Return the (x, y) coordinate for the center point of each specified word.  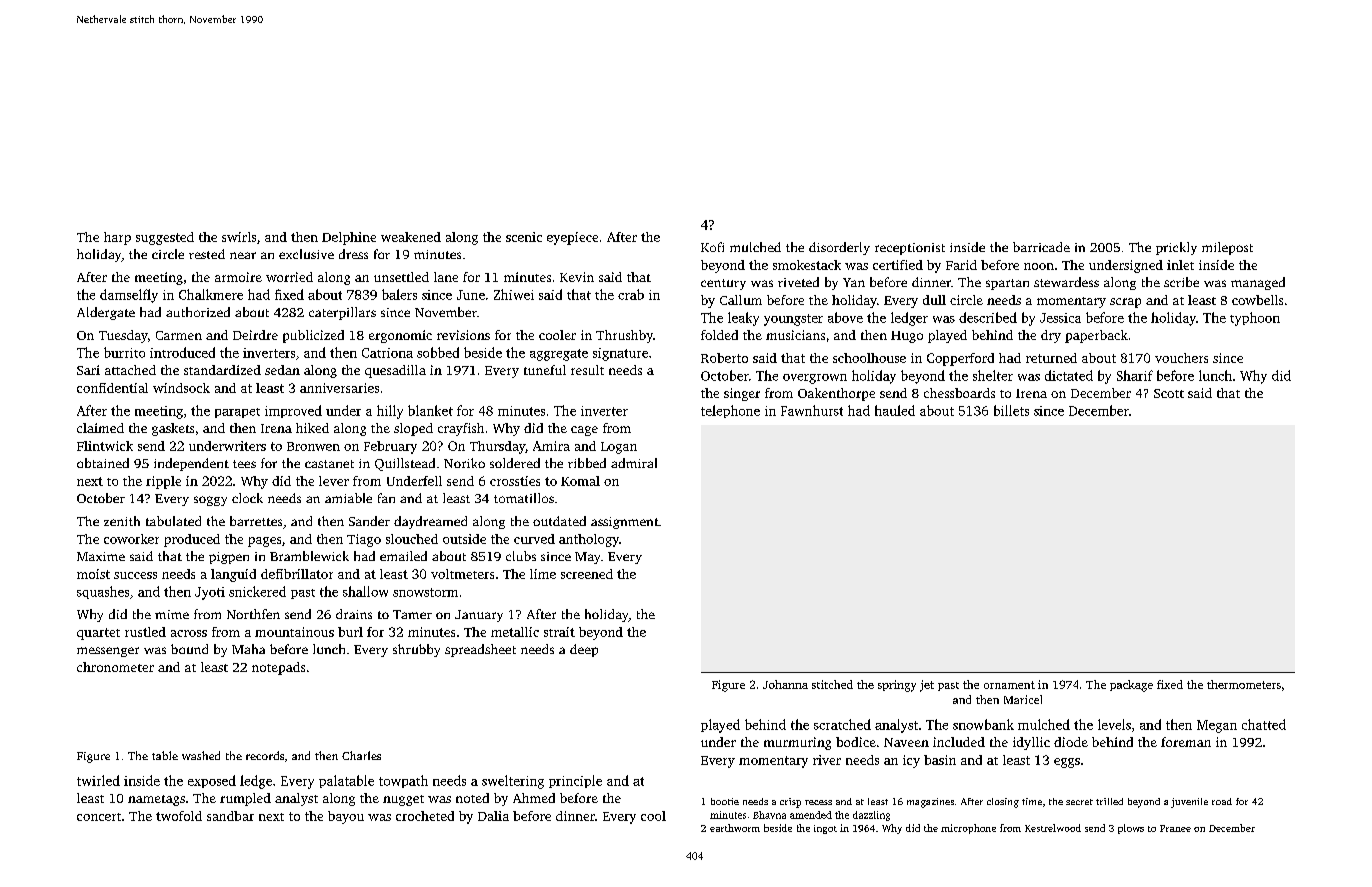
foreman (1186, 742)
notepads (278, 668)
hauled (895, 410)
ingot (825, 829)
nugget (403, 800)
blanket (430, 410)
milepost (1227, 248)
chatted (1264, 724)
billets (1011, 410)
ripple (163, 482)
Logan (619, 448)
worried (289, 277)
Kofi (712, 247)
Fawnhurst (812, 410)
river (827, 760)
